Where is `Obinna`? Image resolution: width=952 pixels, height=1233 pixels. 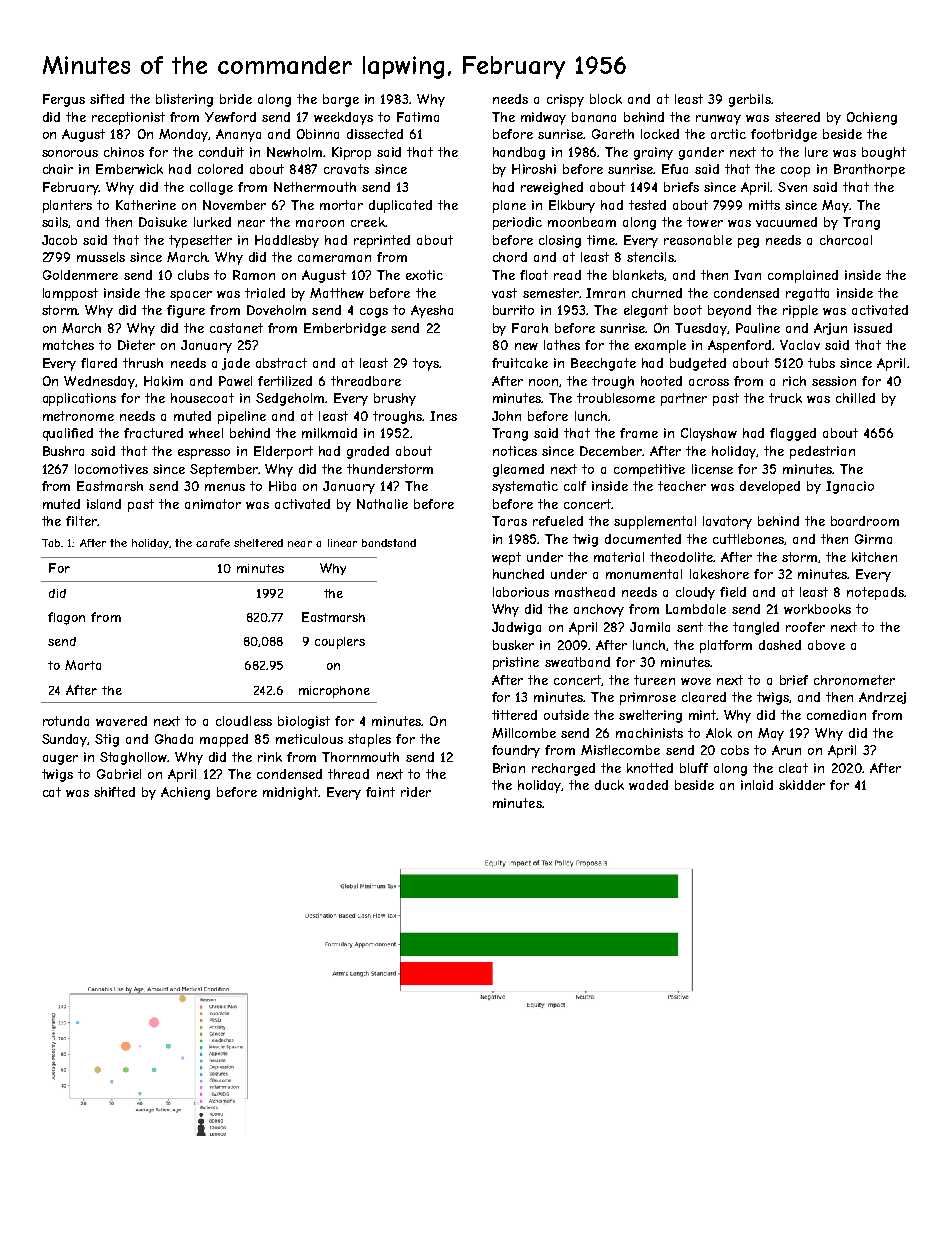
Obinna is located at coordinates (318, 134).
